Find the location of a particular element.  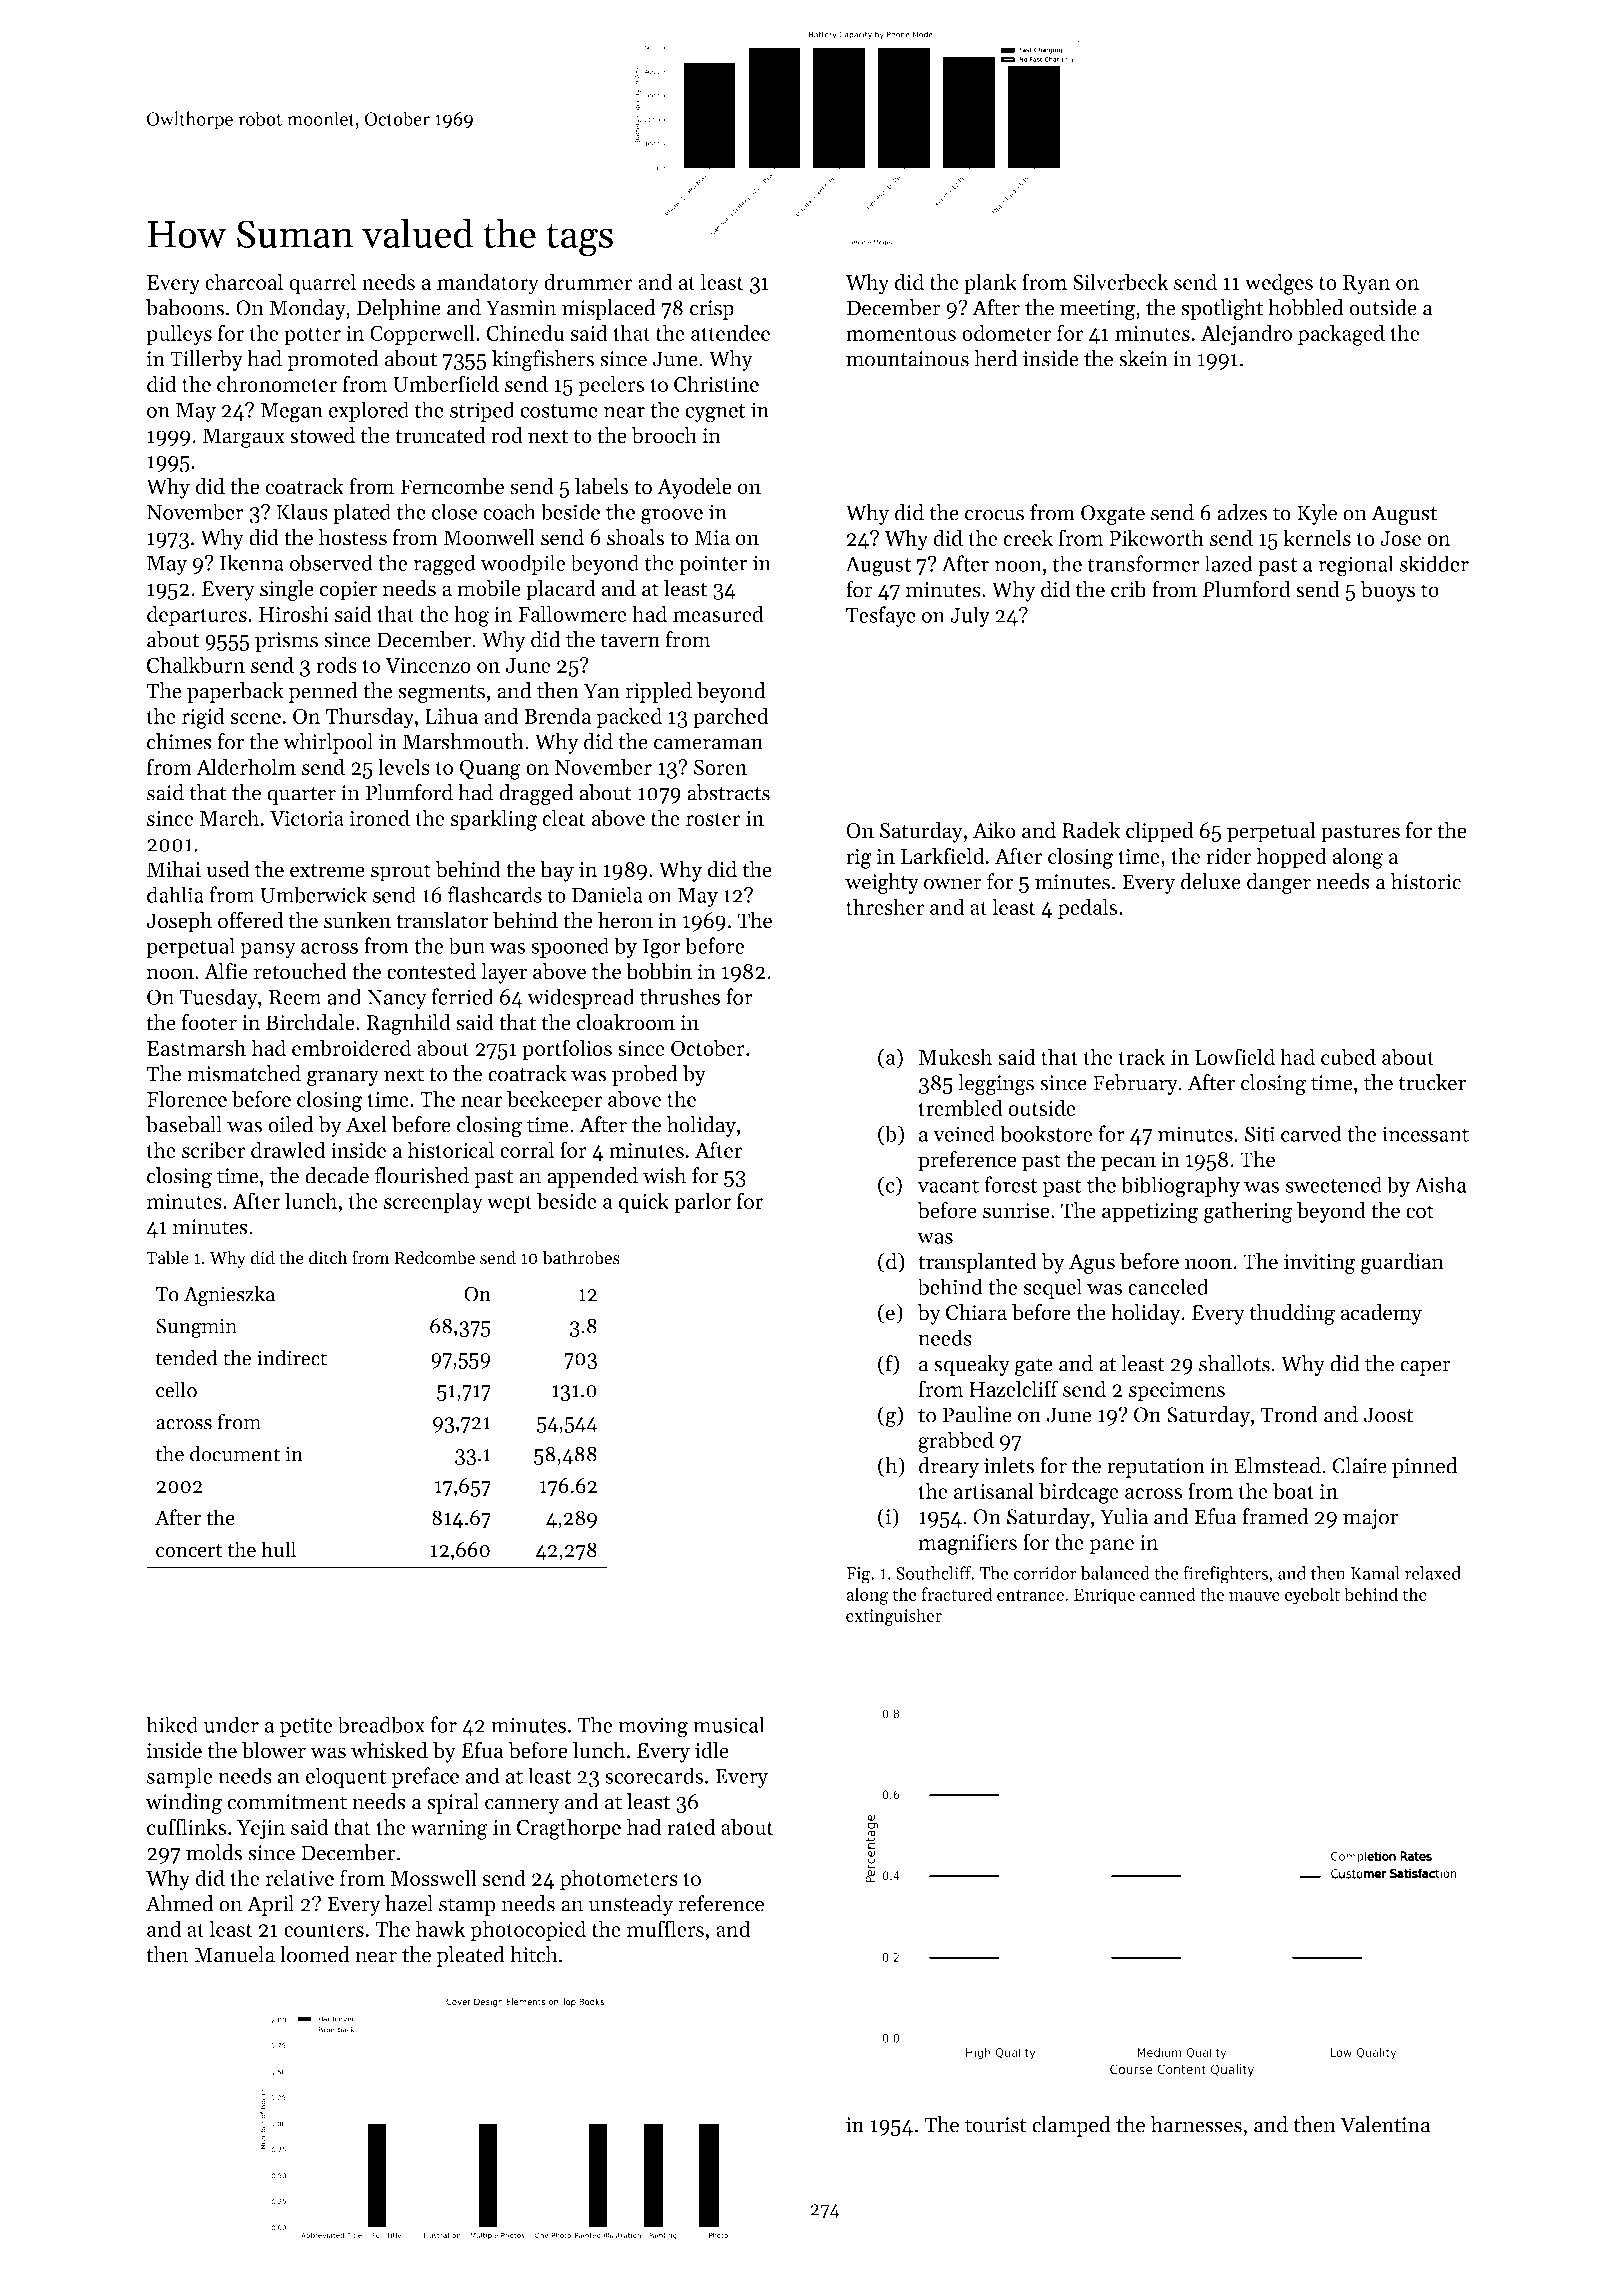

squeaky is located at coordinates (972, 1365).
